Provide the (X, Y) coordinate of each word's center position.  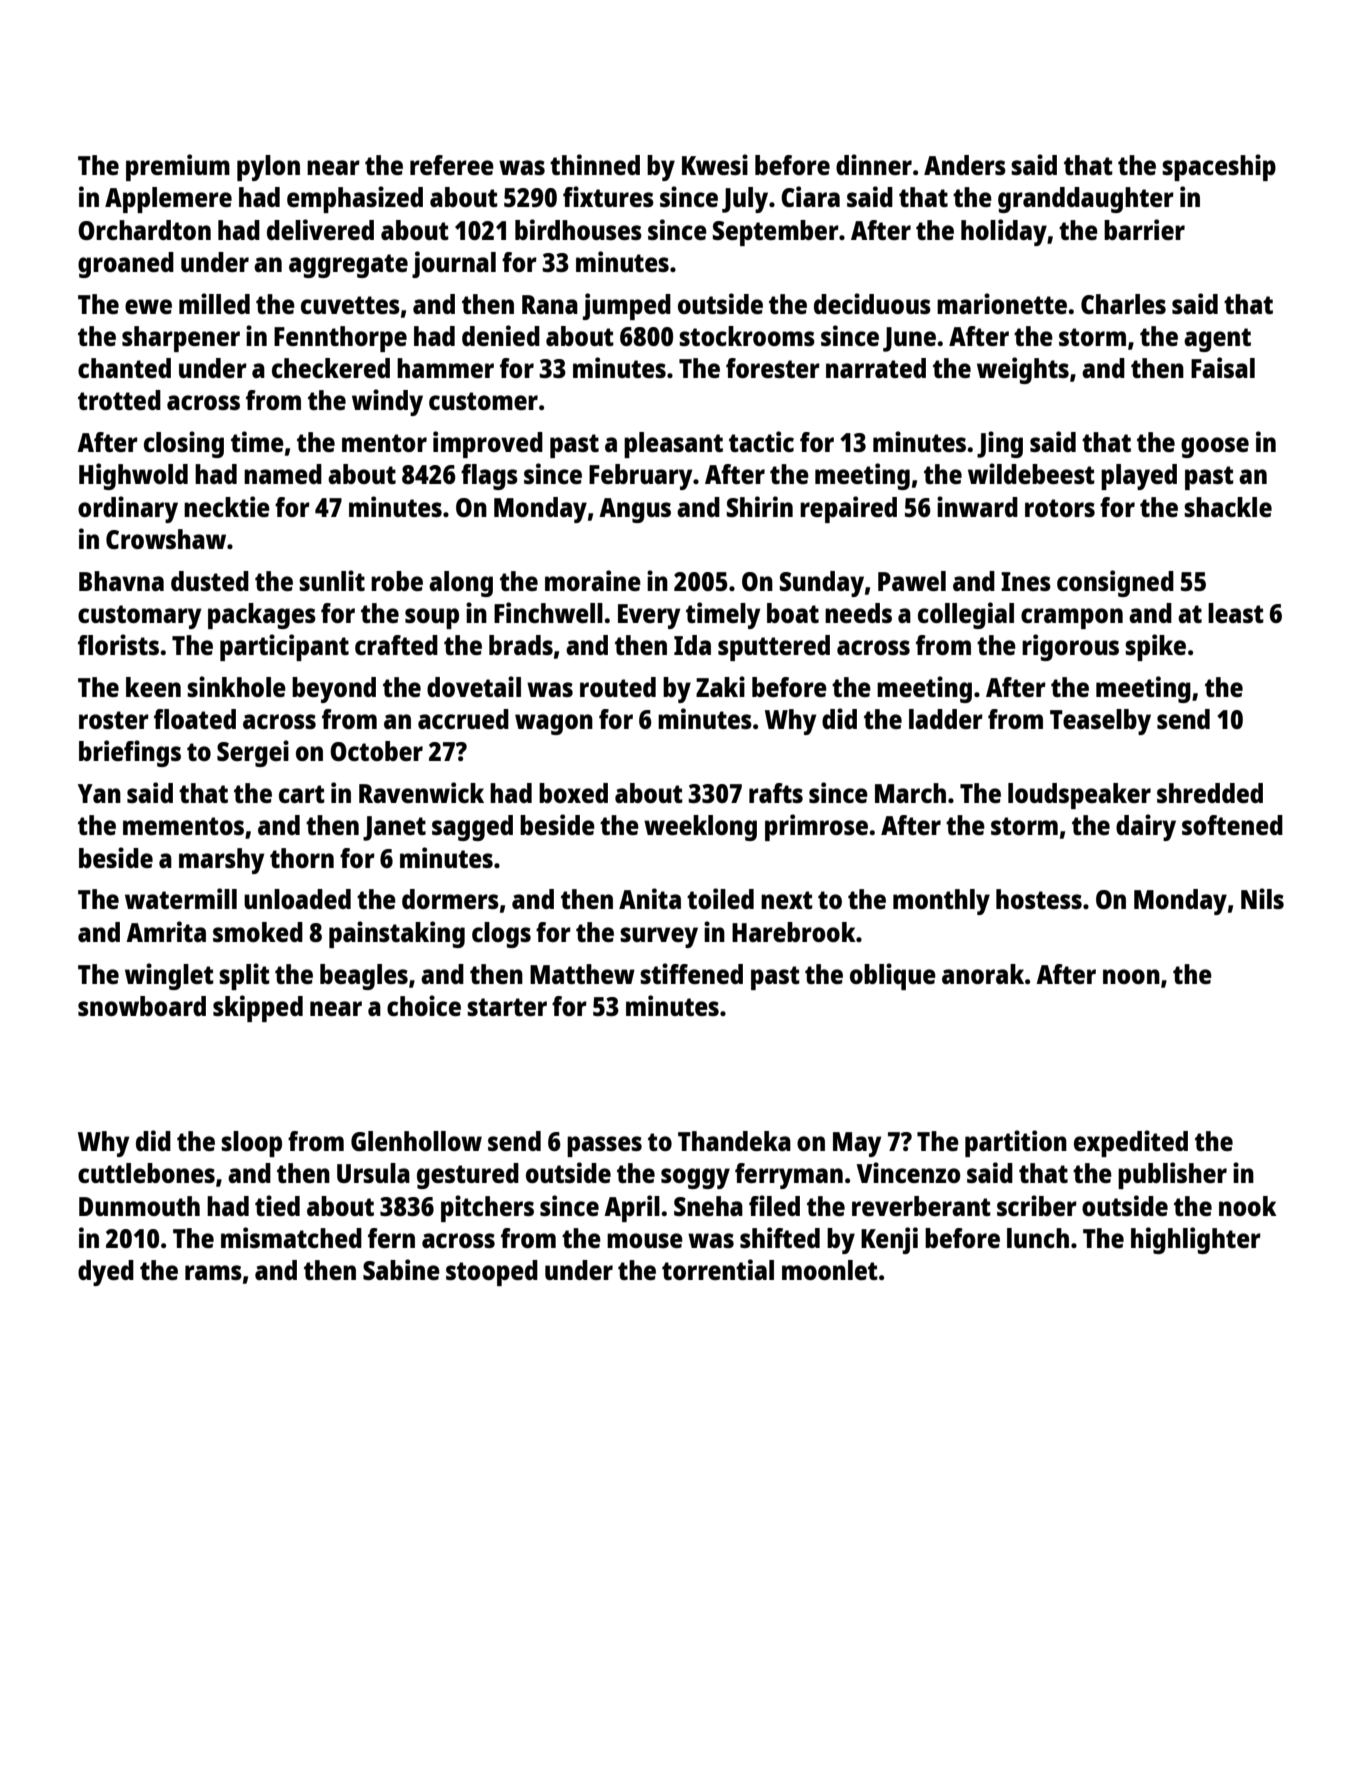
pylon (268, 168)
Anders (965, 165)
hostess (1039, 899)
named (283, 474)
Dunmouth (139, 1206)
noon (1131, 976)
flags (489, 477)
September (776, 233)
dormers (450, 899)
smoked (258, 932)
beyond (334, 690)
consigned (1115, 583)
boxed (573, 793)
